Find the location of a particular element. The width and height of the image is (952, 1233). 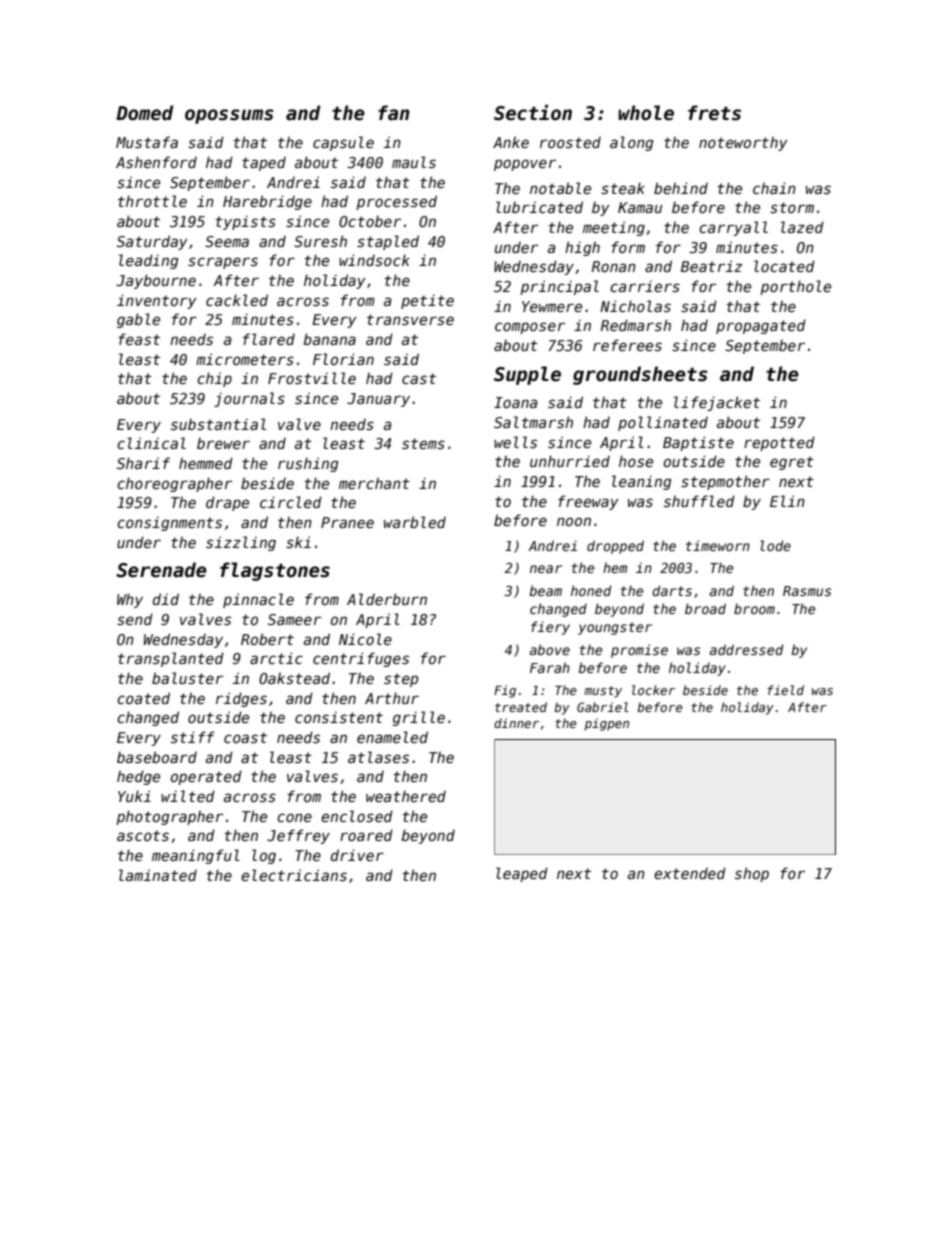

Yewmere is located at coordinates (552, 306).
